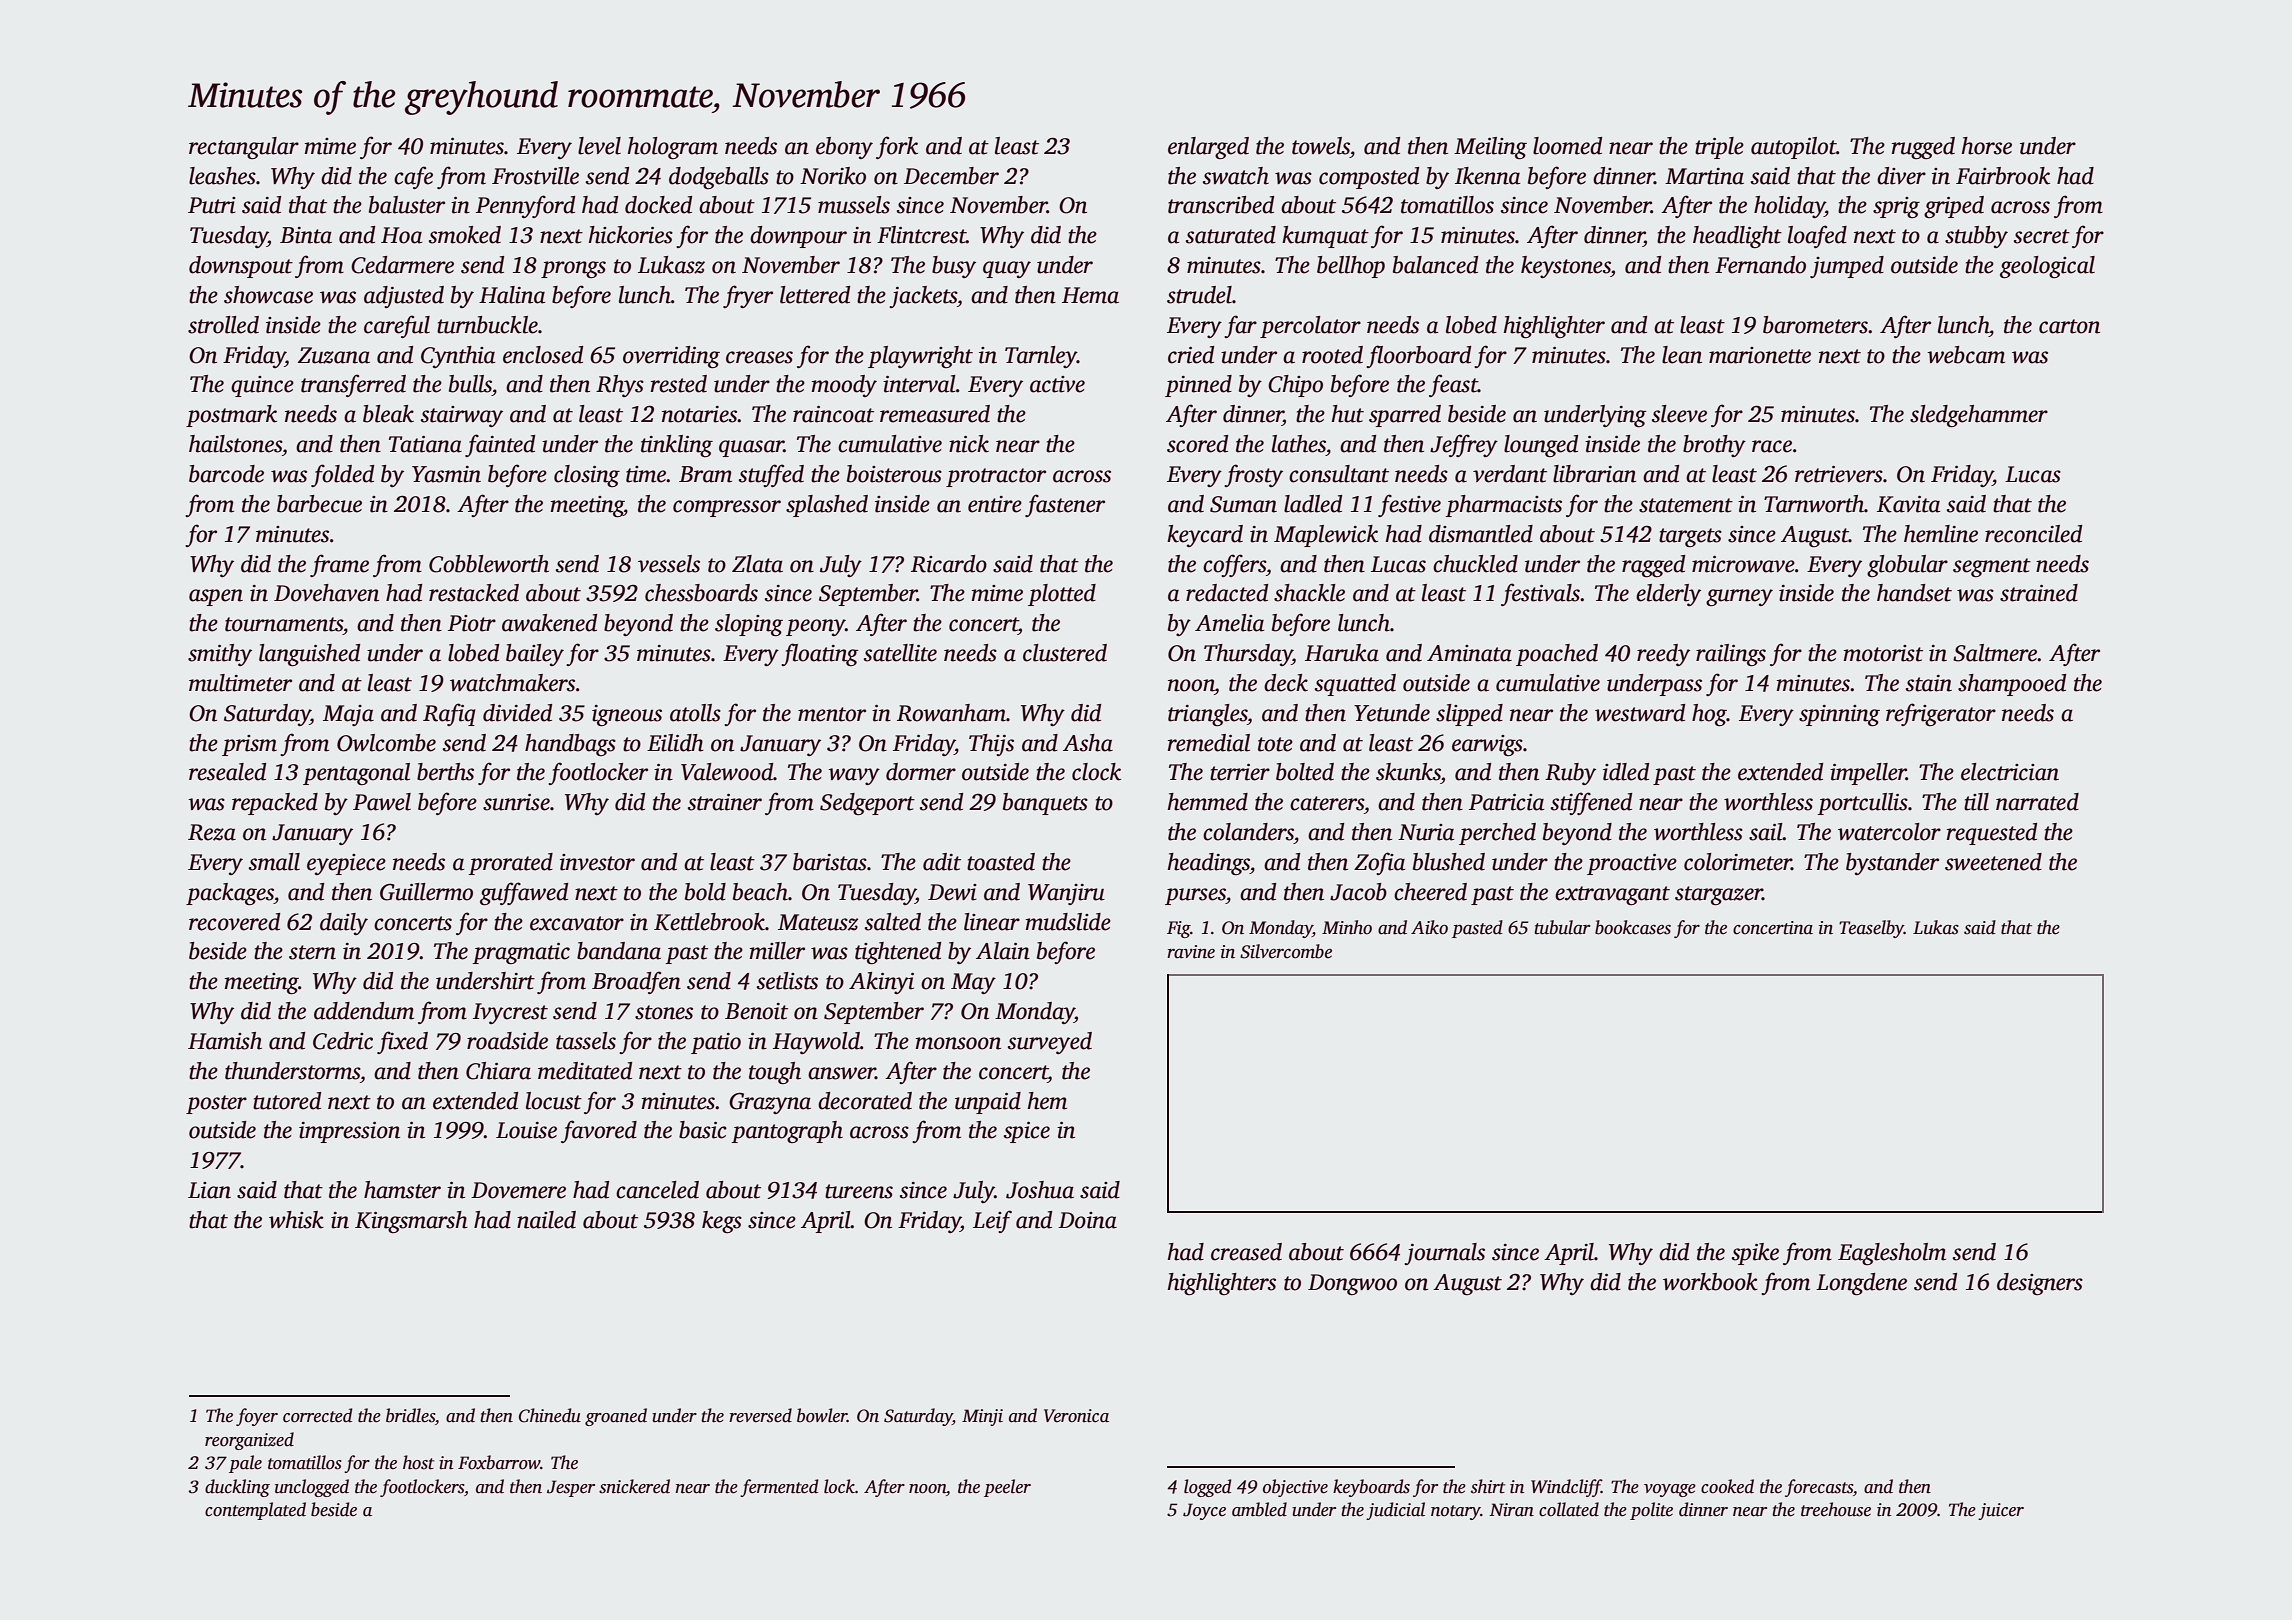 This screenshot has width=2292, height=1620. Describe the element at coordinates (244, 148) in the screenshot. I see `rectangular` at that location.
